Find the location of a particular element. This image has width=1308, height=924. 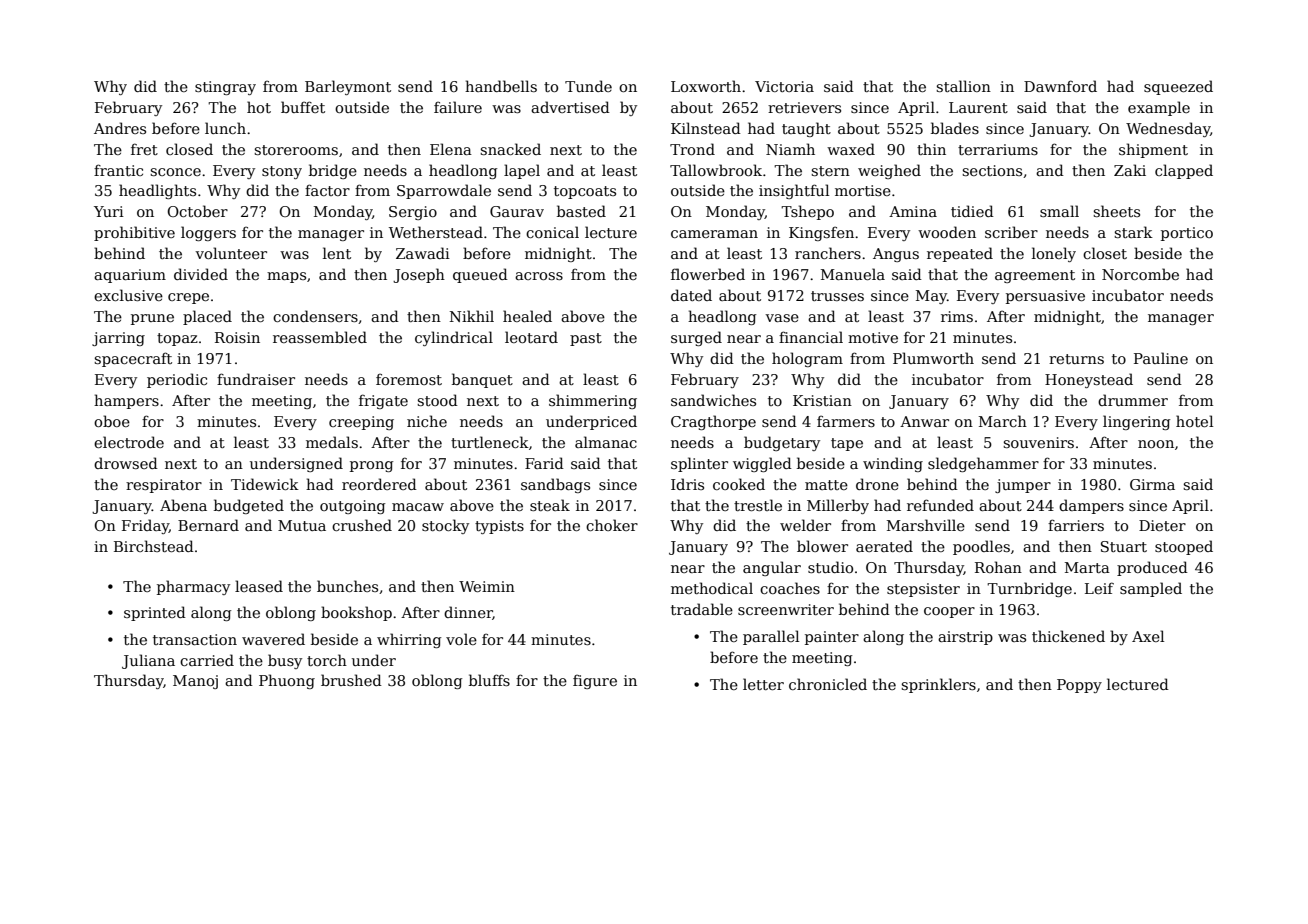

prohibitive is located at coordinates (134, 233).
